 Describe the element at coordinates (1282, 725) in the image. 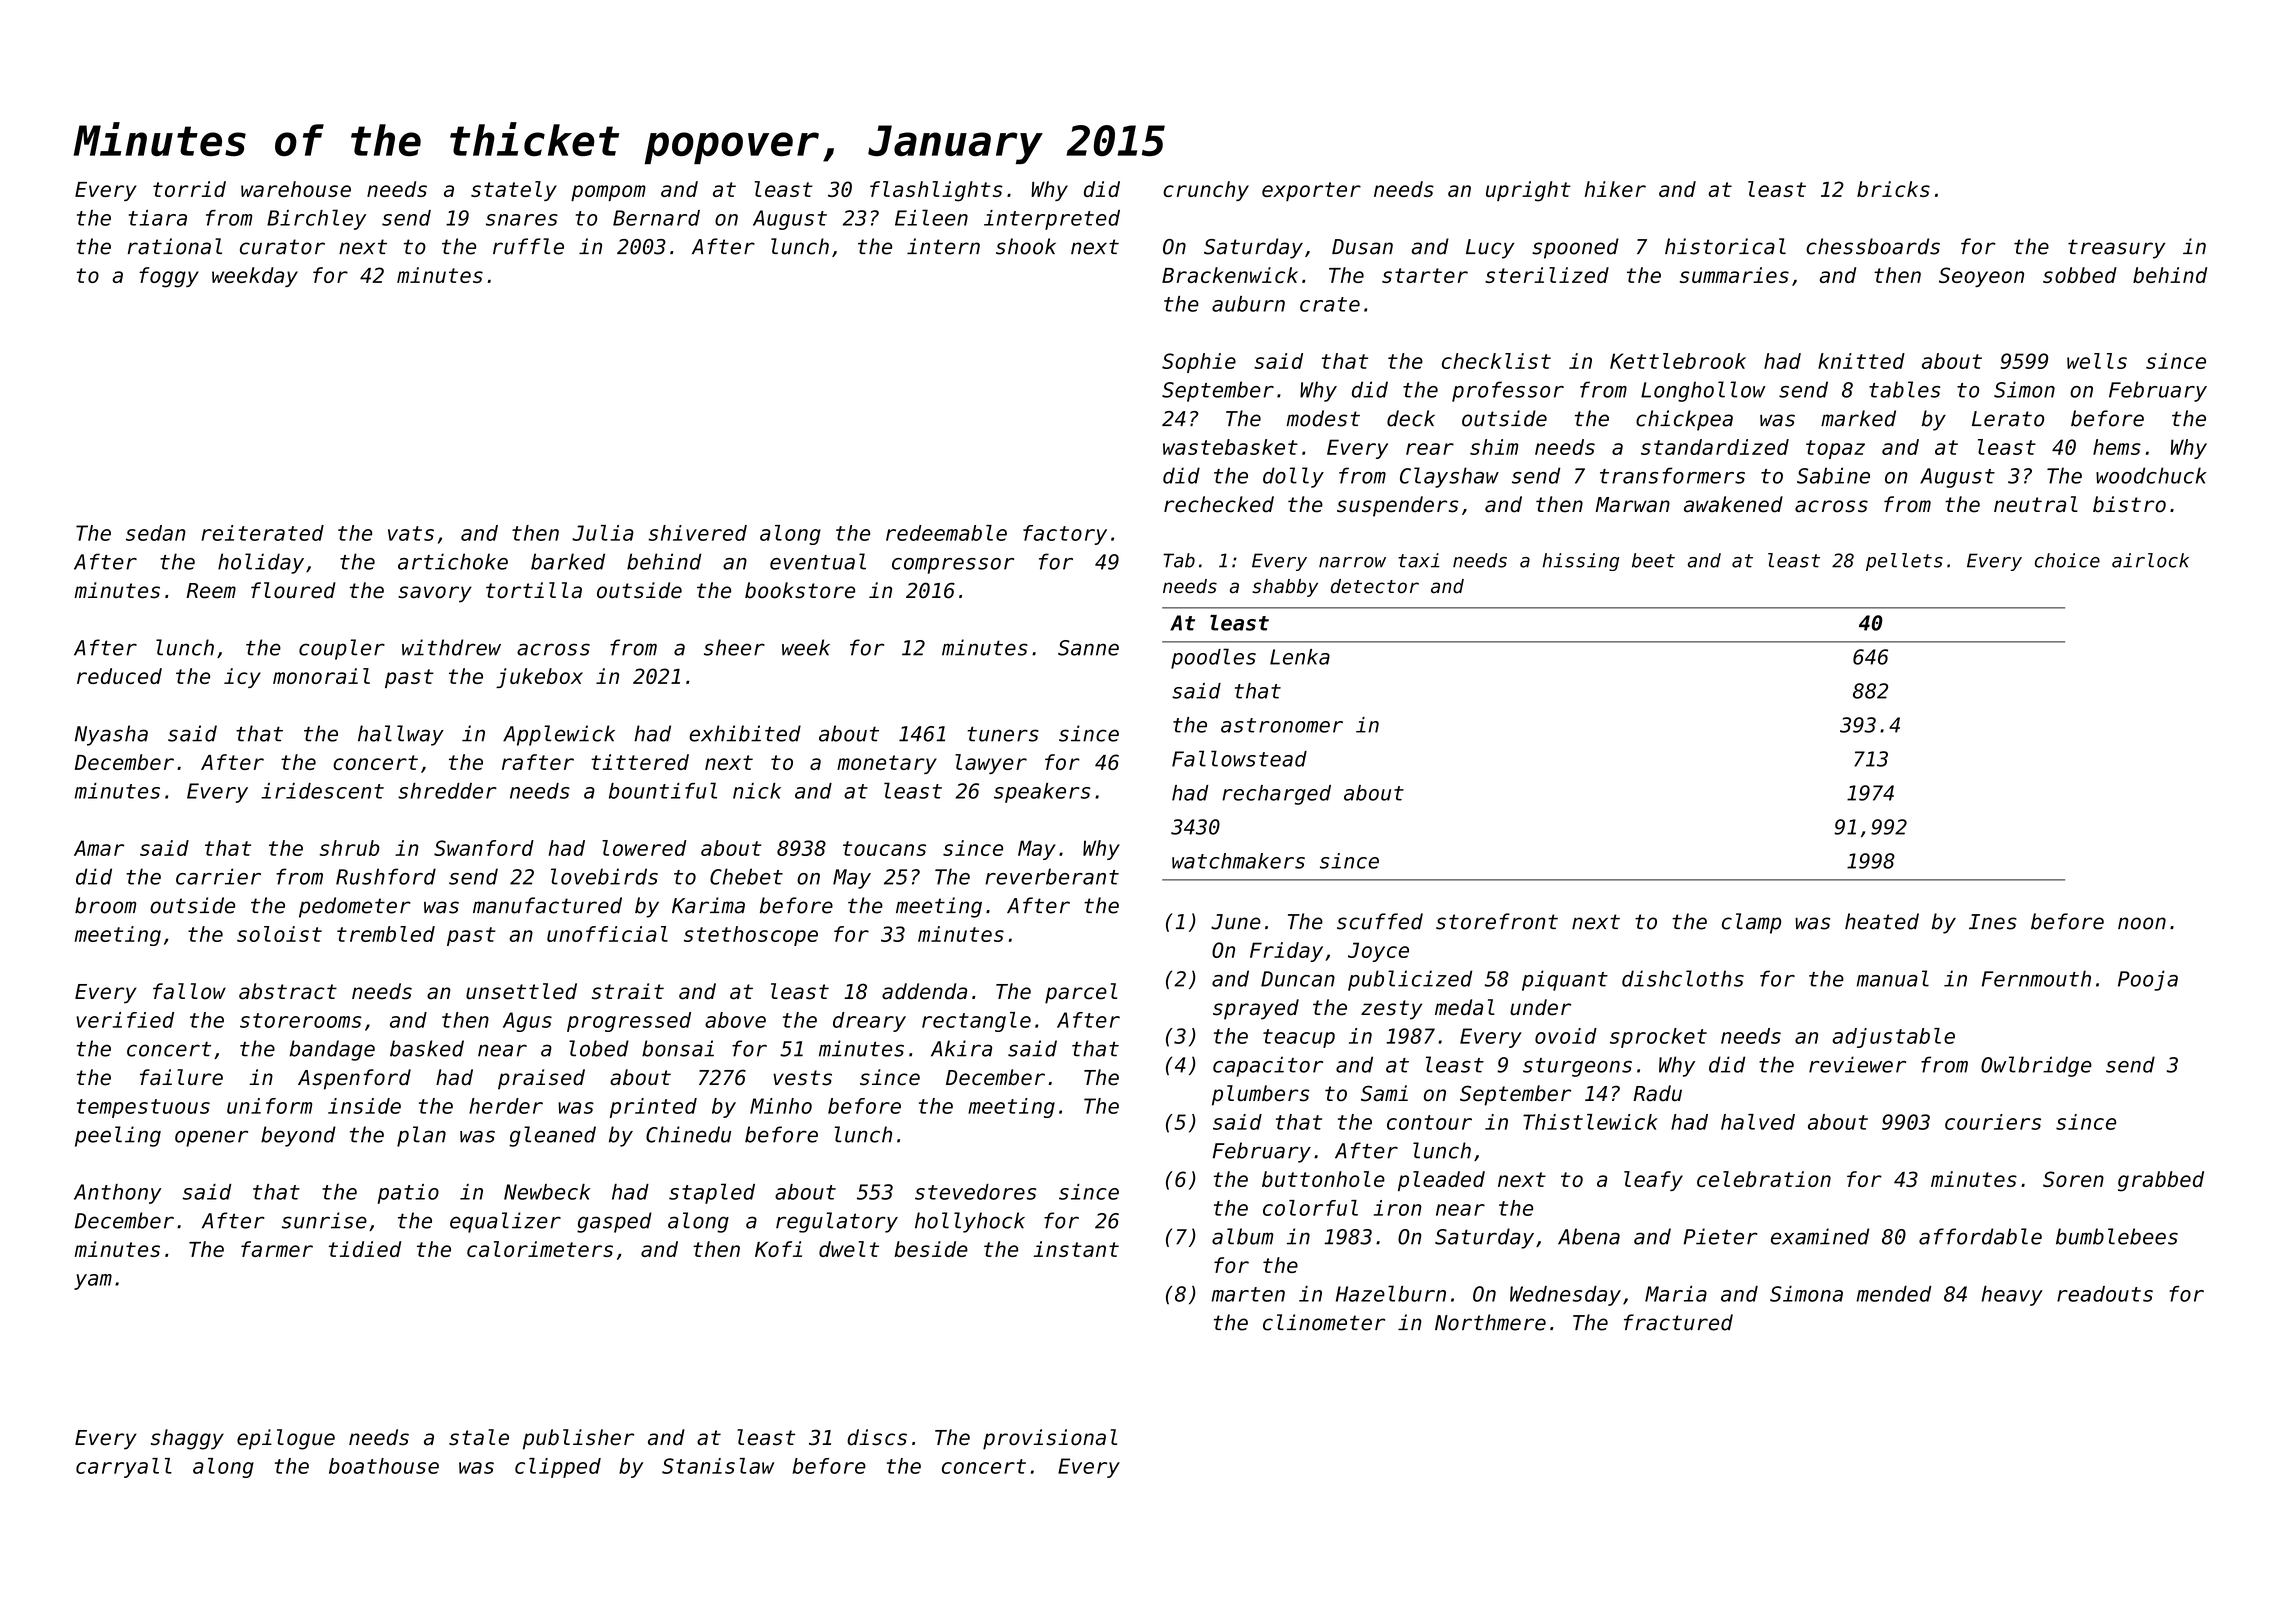

I see `astronomer` at that location.
